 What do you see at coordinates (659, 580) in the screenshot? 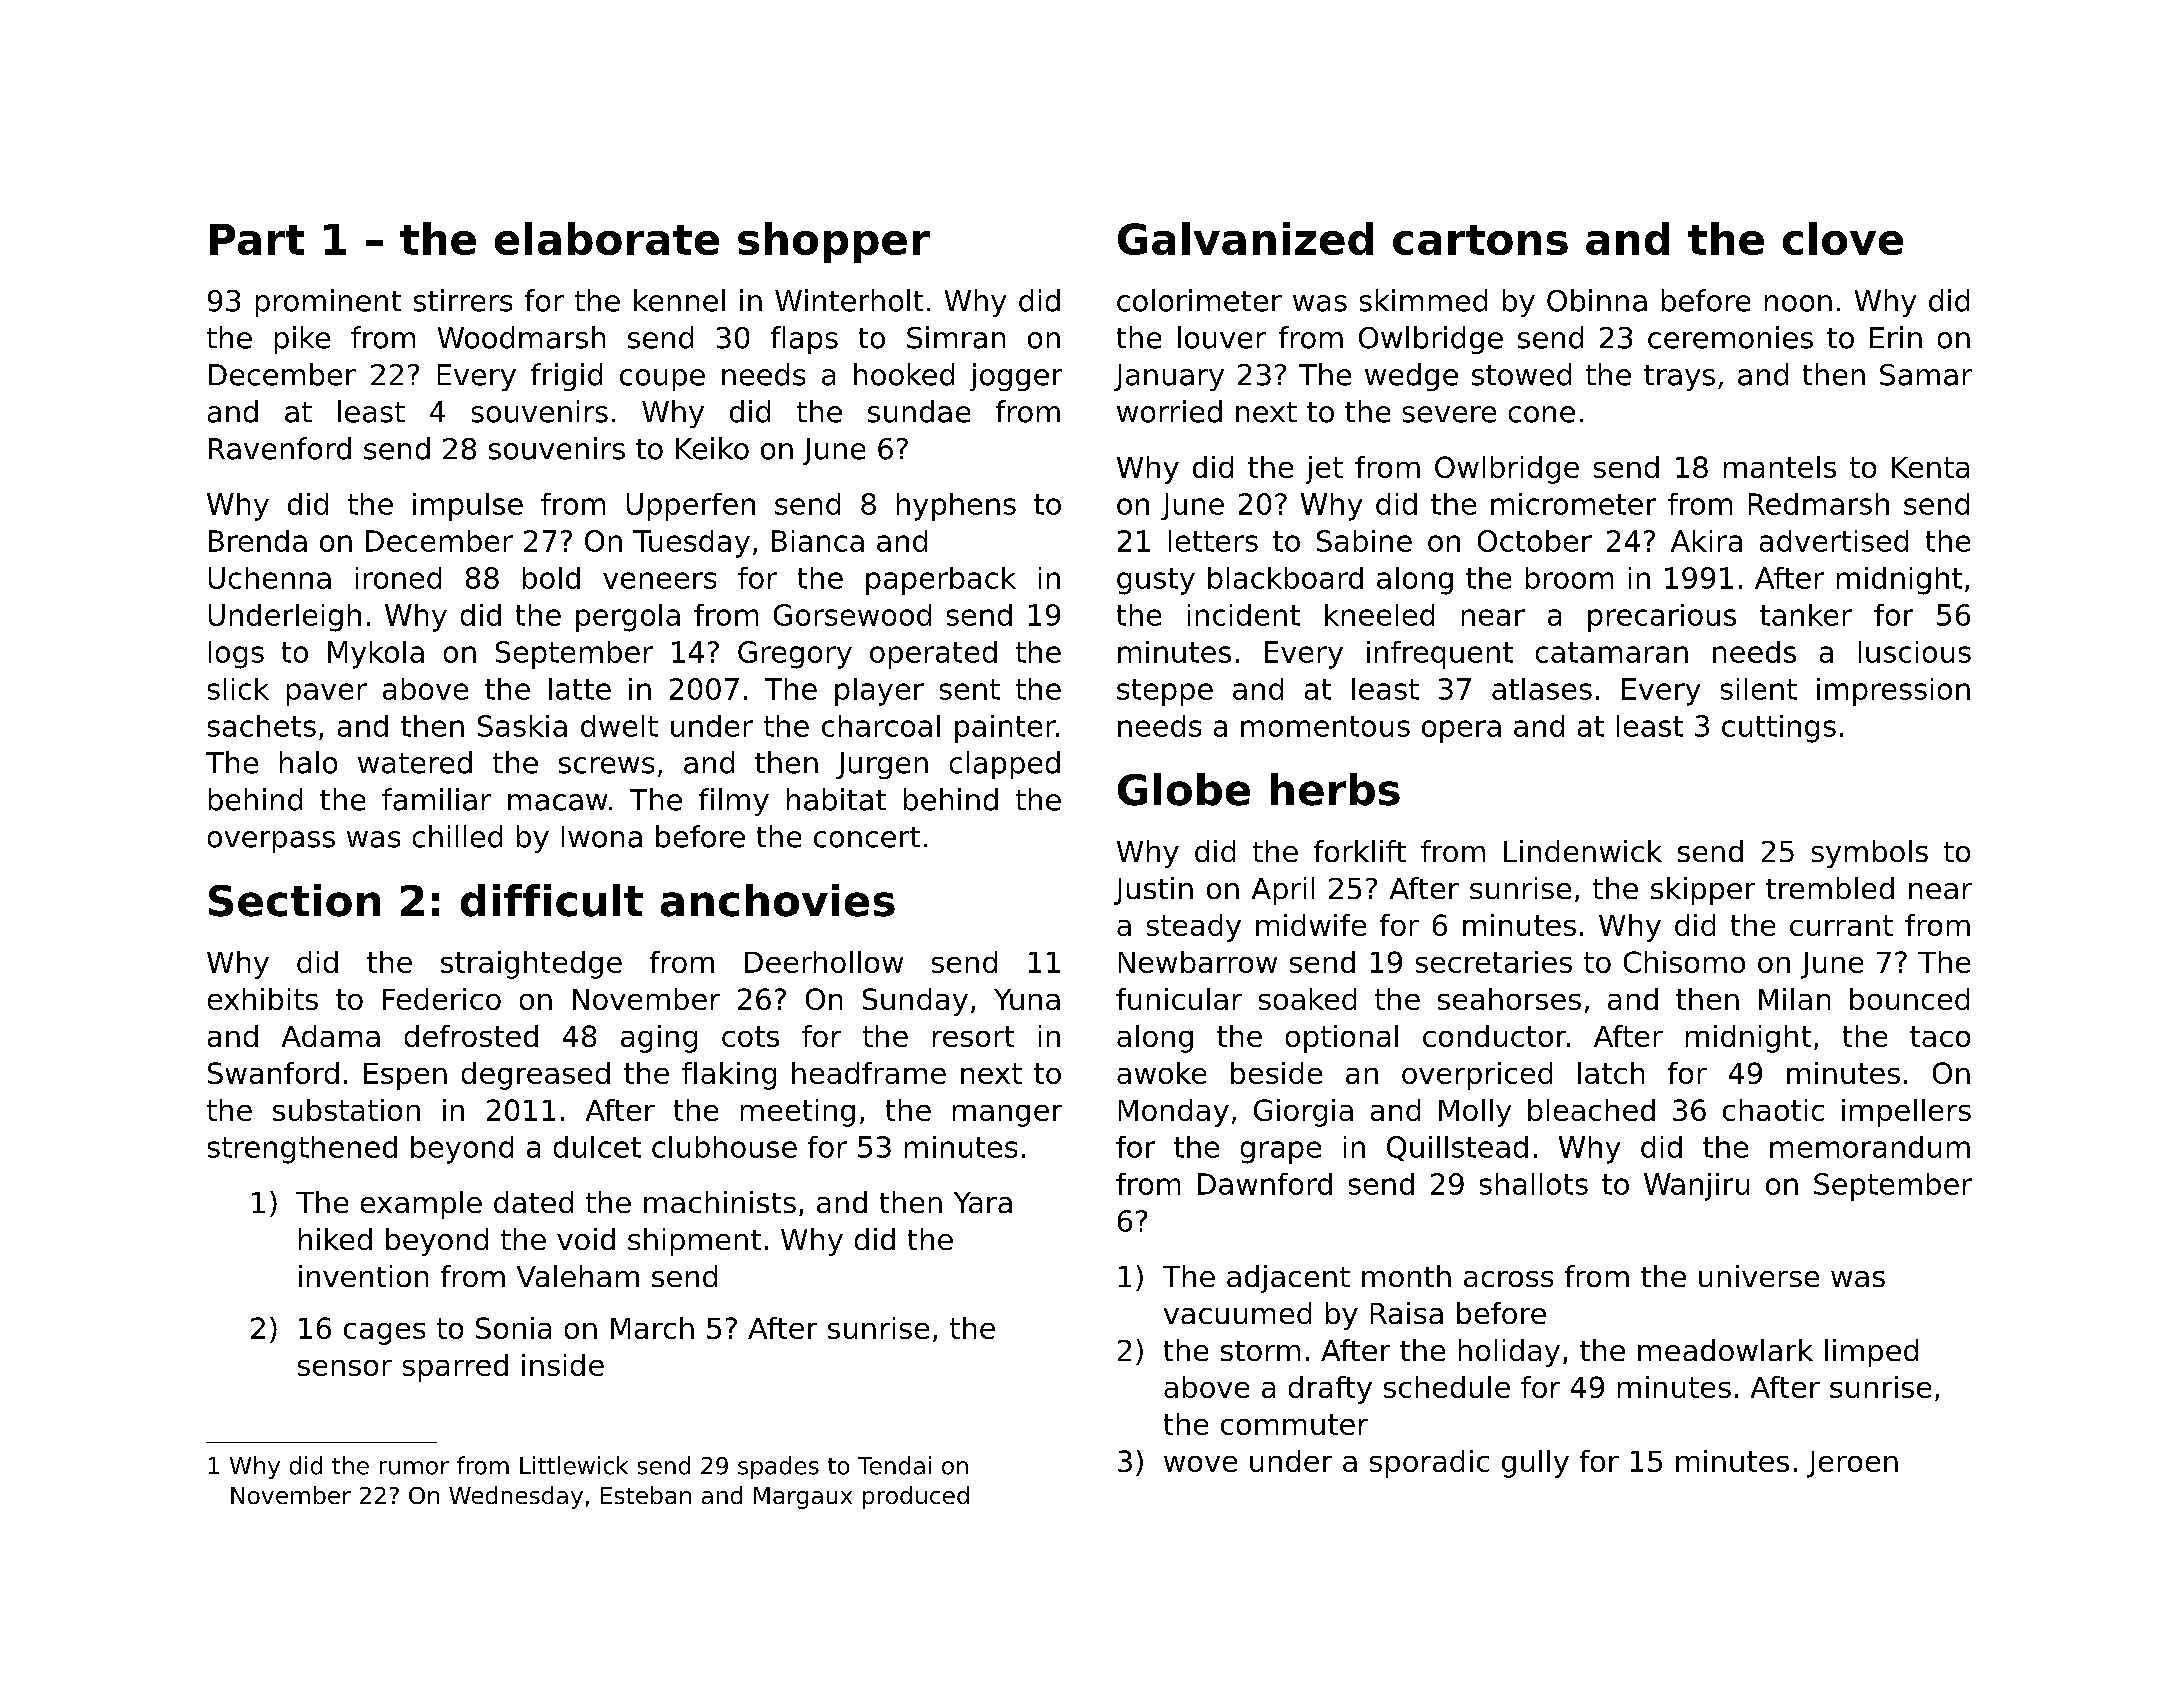
I see `veneers` at bounding box center [659, 580].
